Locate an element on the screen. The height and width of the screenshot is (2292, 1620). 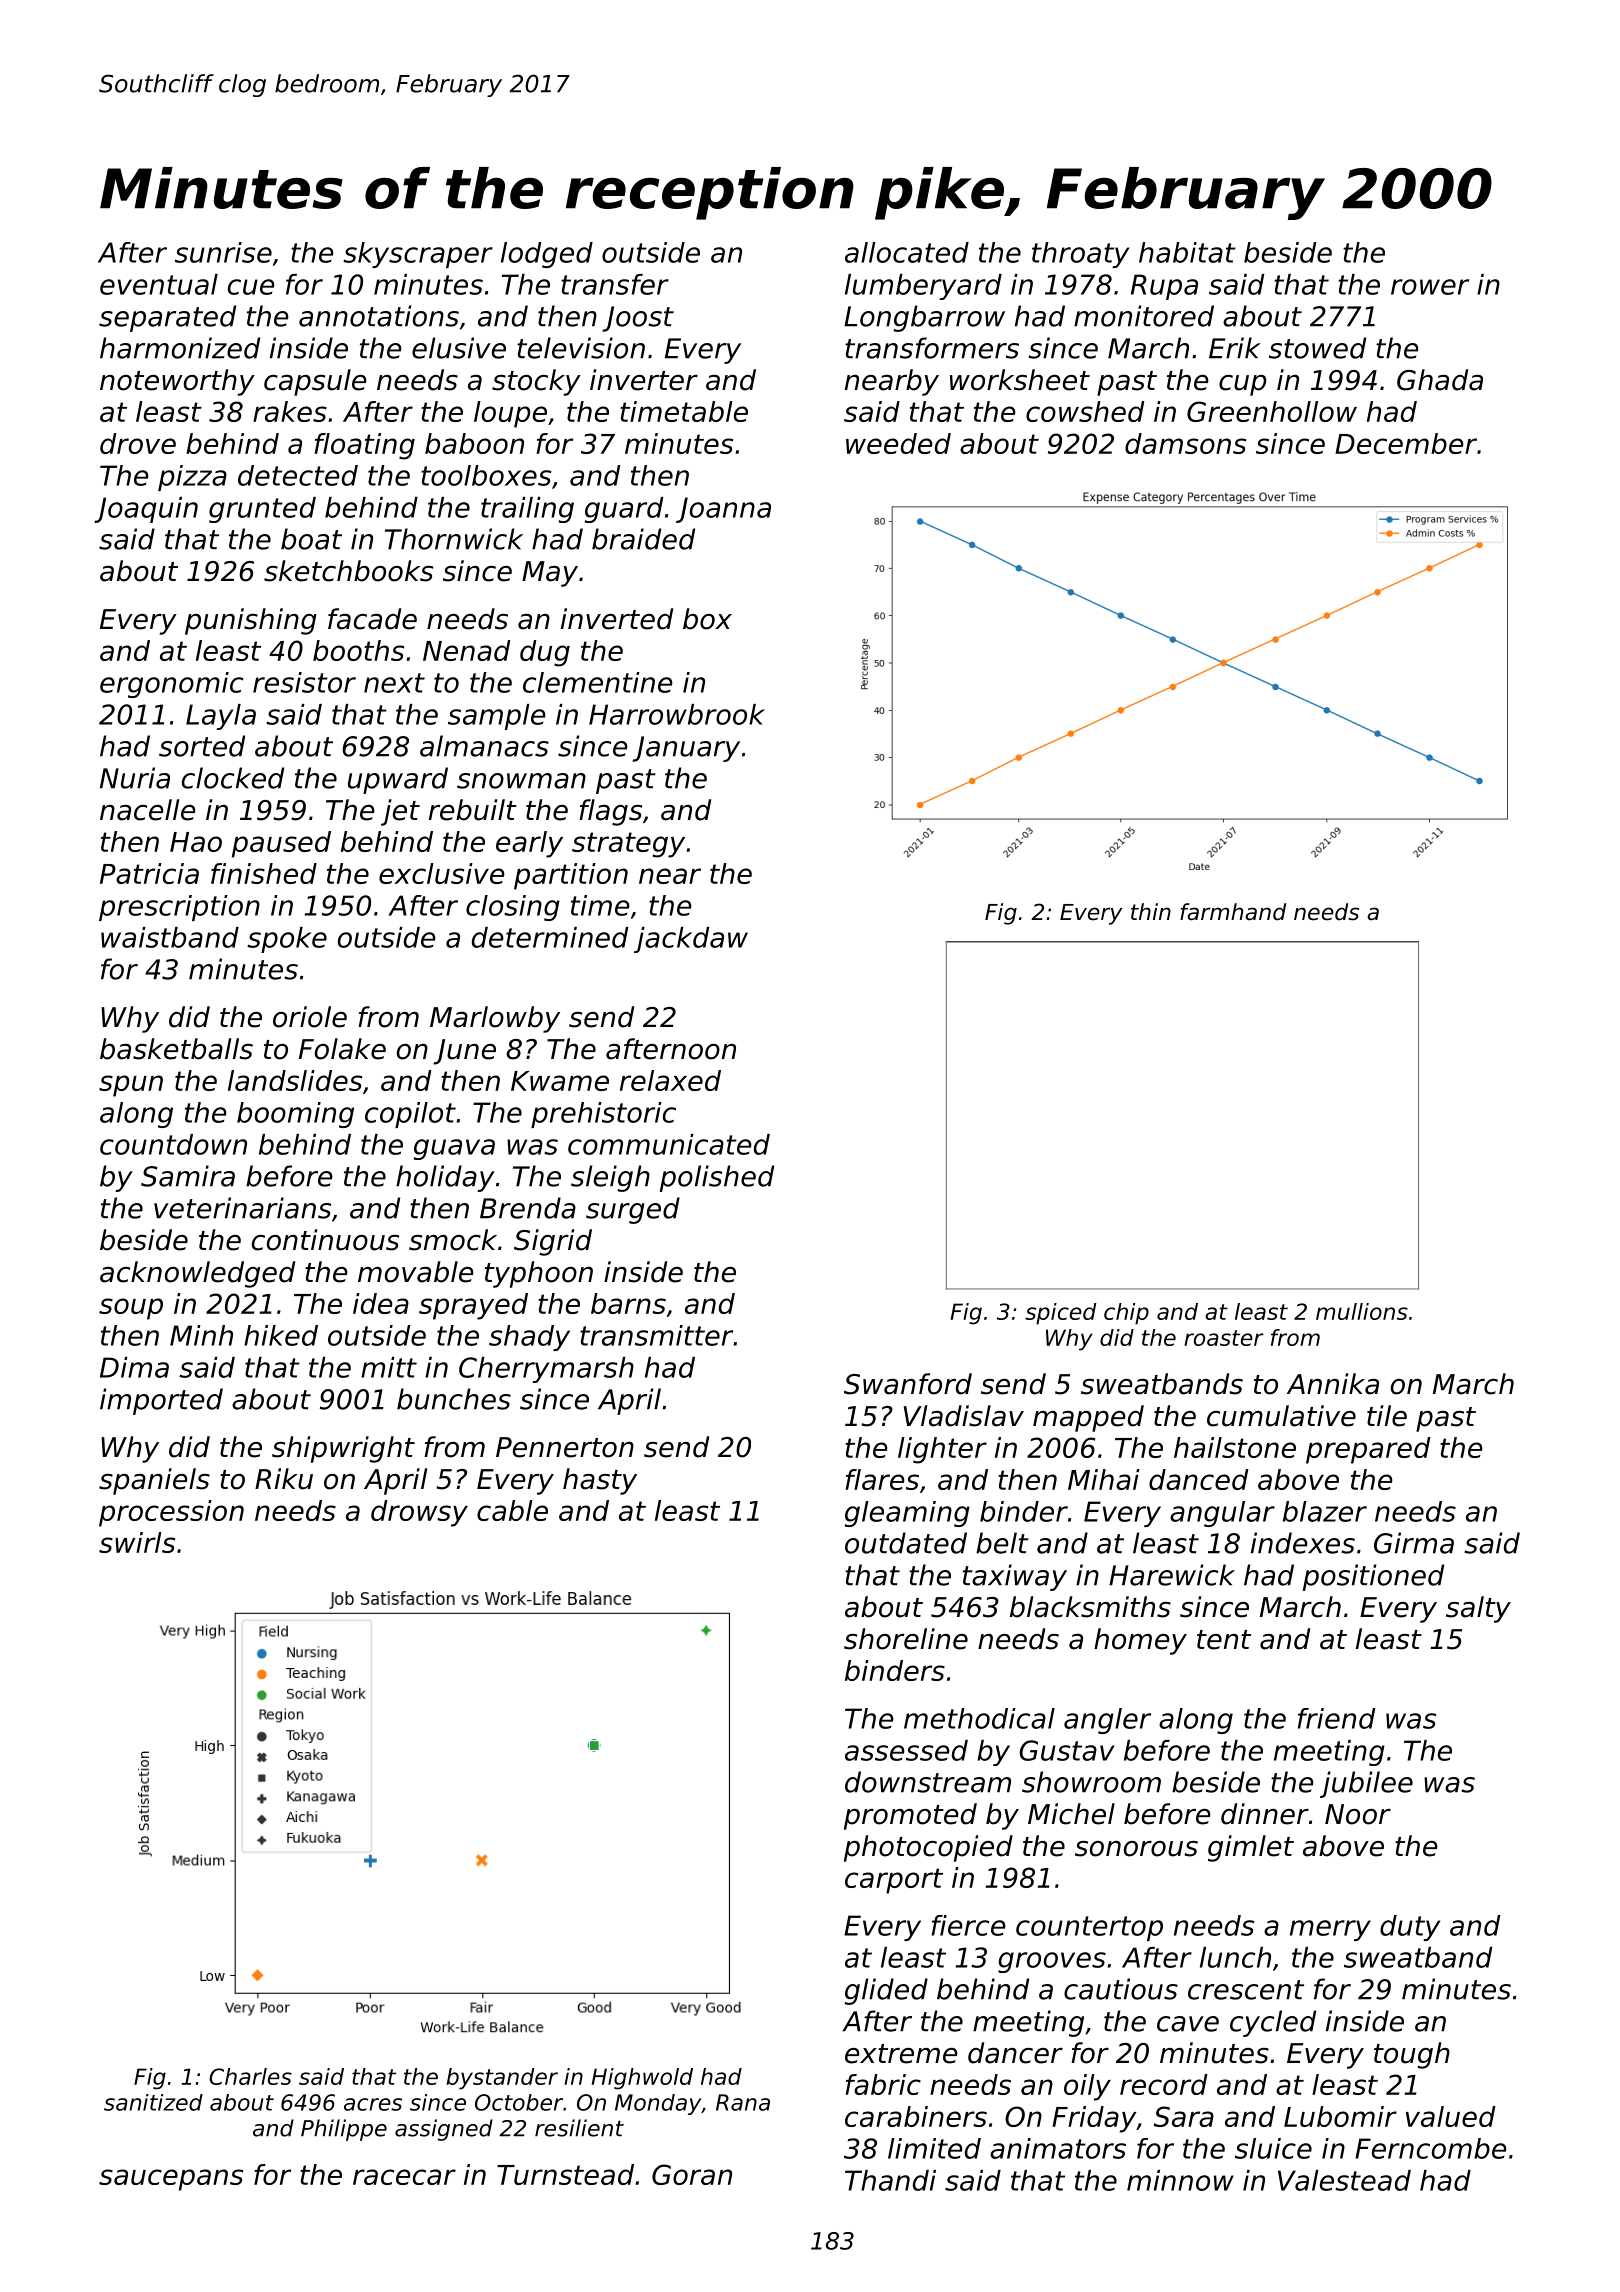
idea is located at coordinates (381, 1303).
